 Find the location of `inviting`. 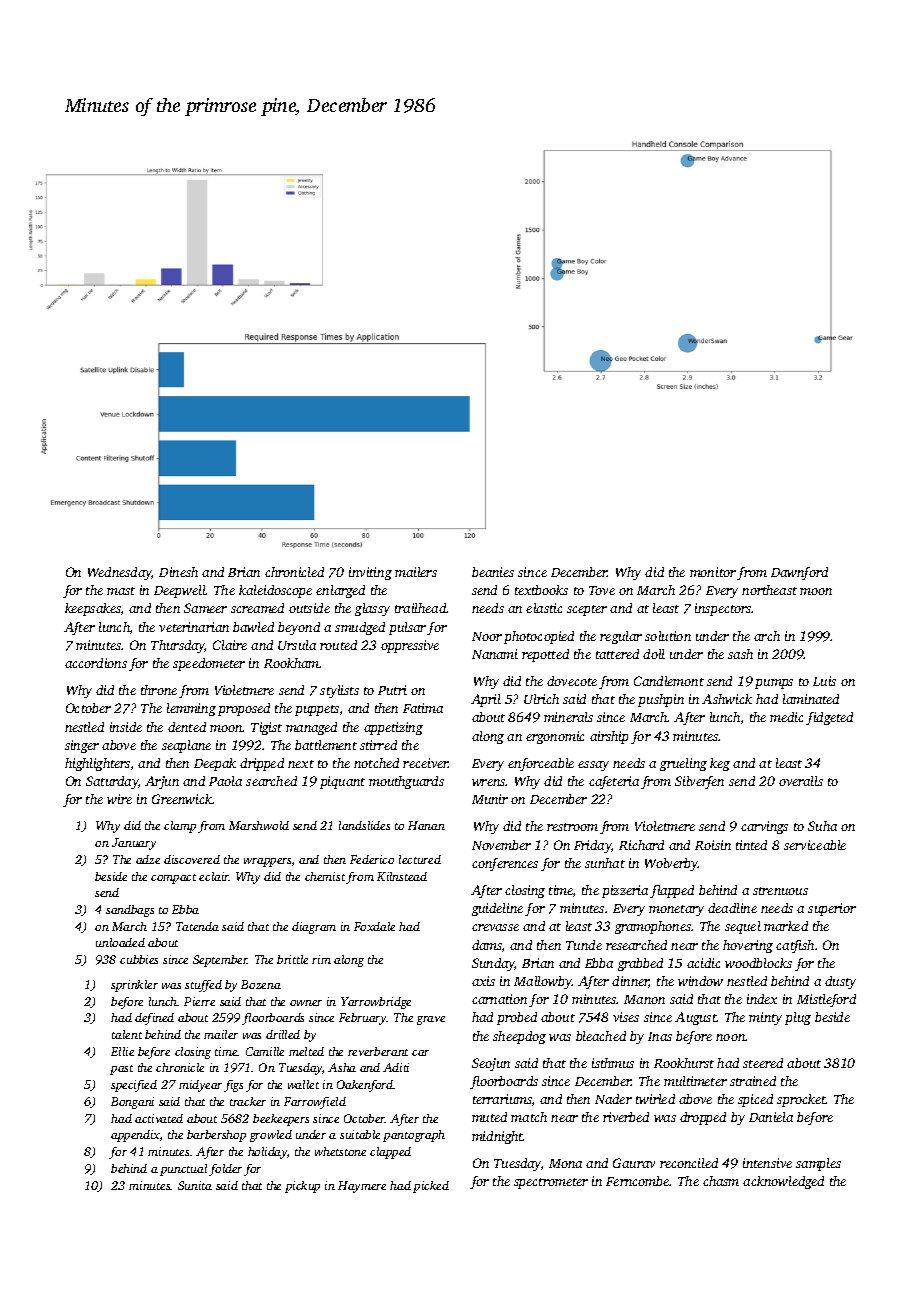

inviting is located at coordinates (370, 573).
